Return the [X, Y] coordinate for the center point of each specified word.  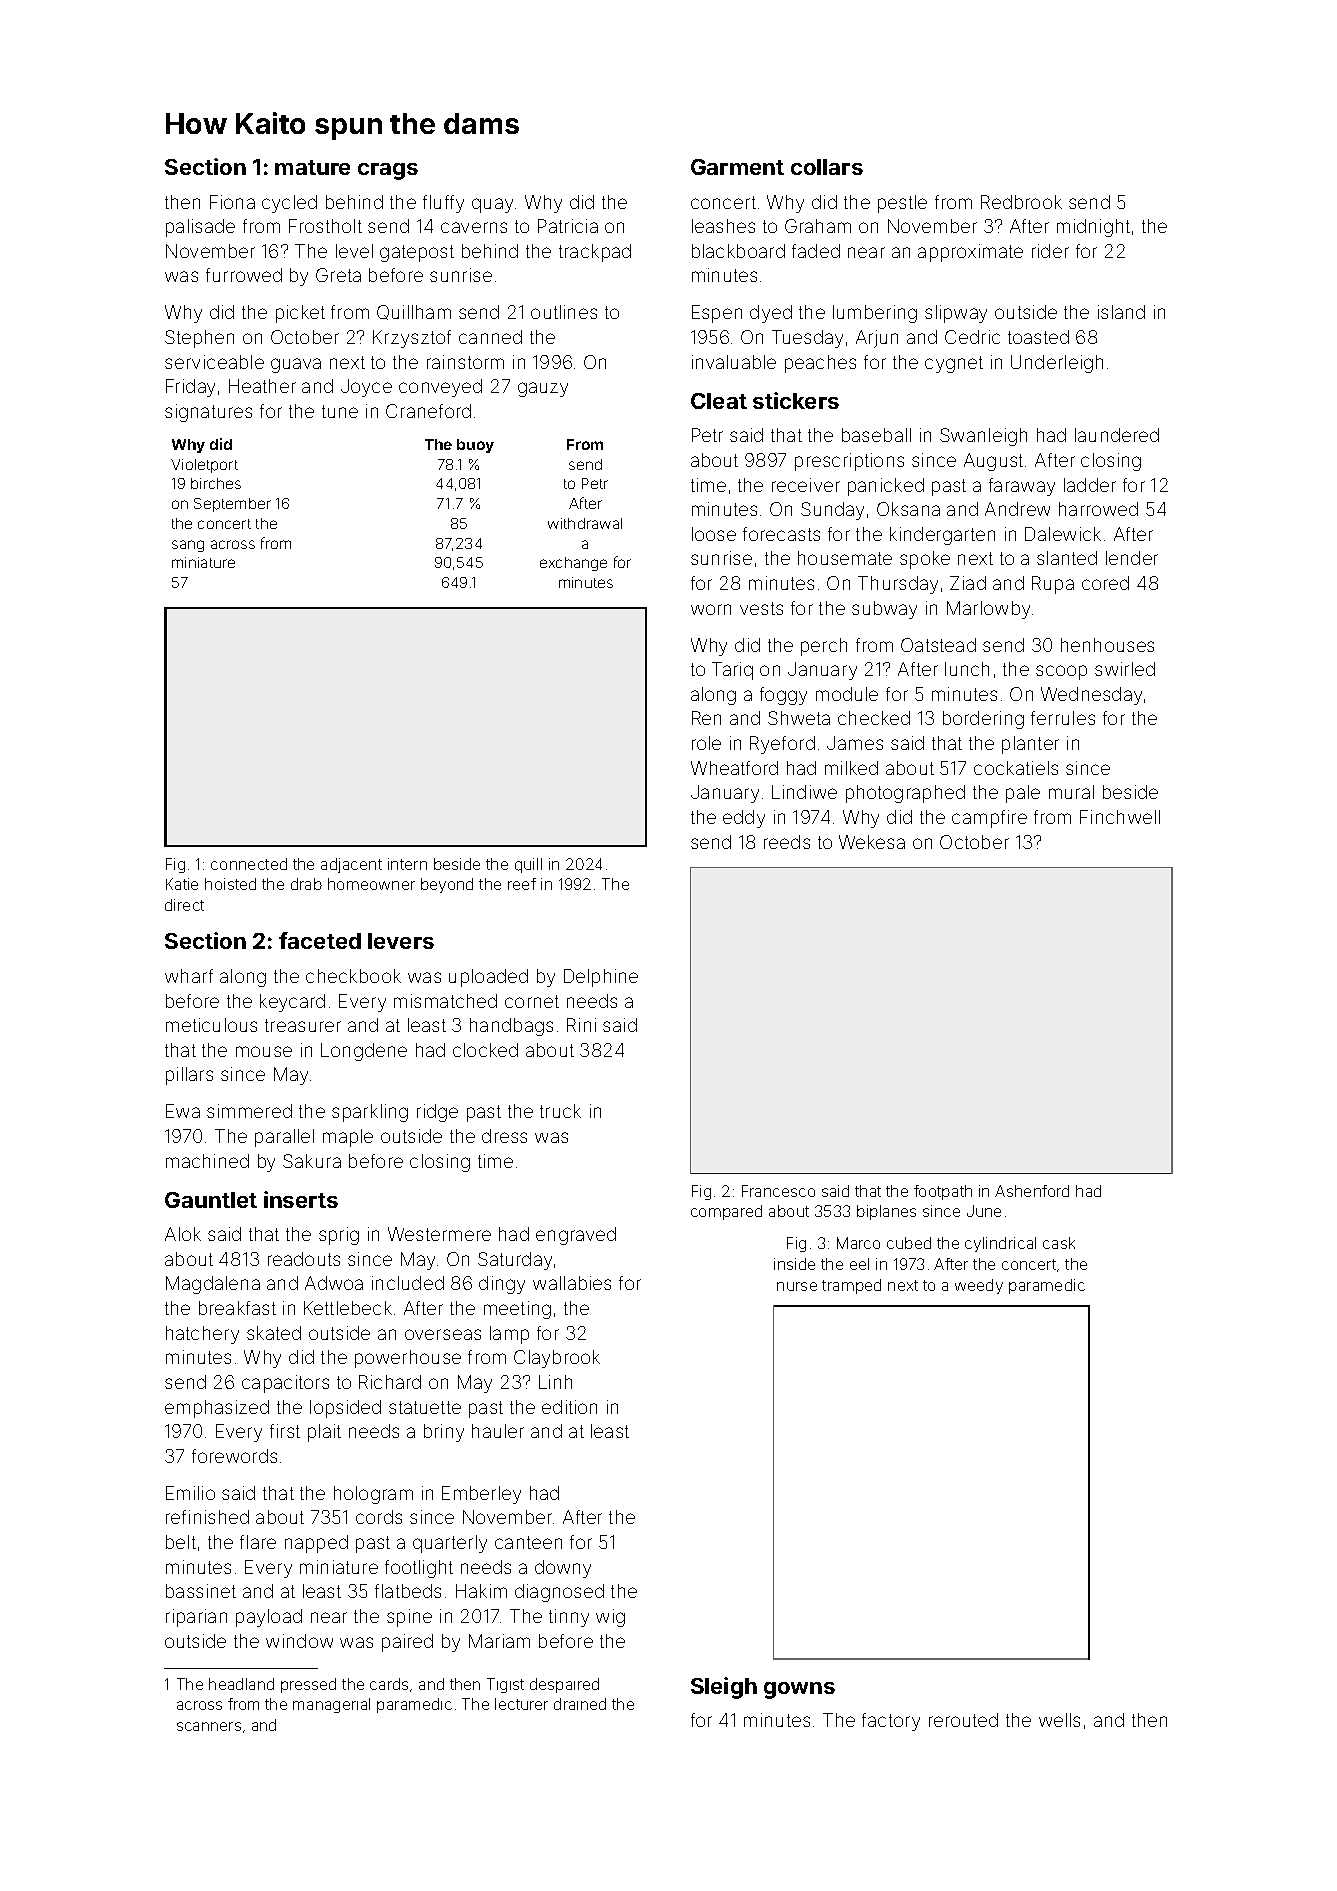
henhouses [1107, 645]
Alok [183, 1234]
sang [188, 546]
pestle [902, 204]
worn [711, 609]
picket [300, 314]
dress [504, 1136]
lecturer [521, 1704]
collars [827, 167]
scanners [209, 1726]
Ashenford [1032, 1191]
